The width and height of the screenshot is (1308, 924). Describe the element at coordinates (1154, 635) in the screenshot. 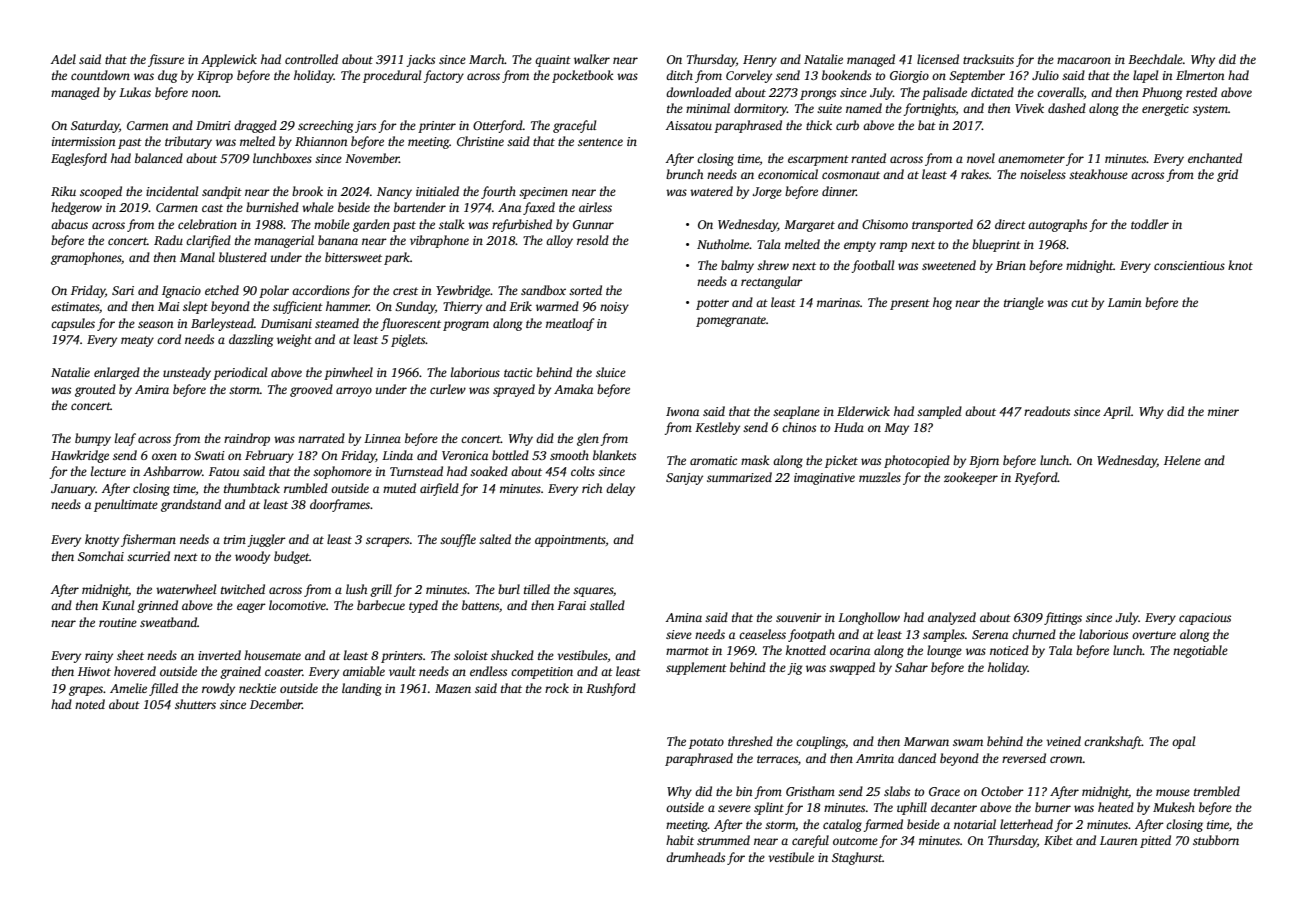

I see `overture` at that location.
